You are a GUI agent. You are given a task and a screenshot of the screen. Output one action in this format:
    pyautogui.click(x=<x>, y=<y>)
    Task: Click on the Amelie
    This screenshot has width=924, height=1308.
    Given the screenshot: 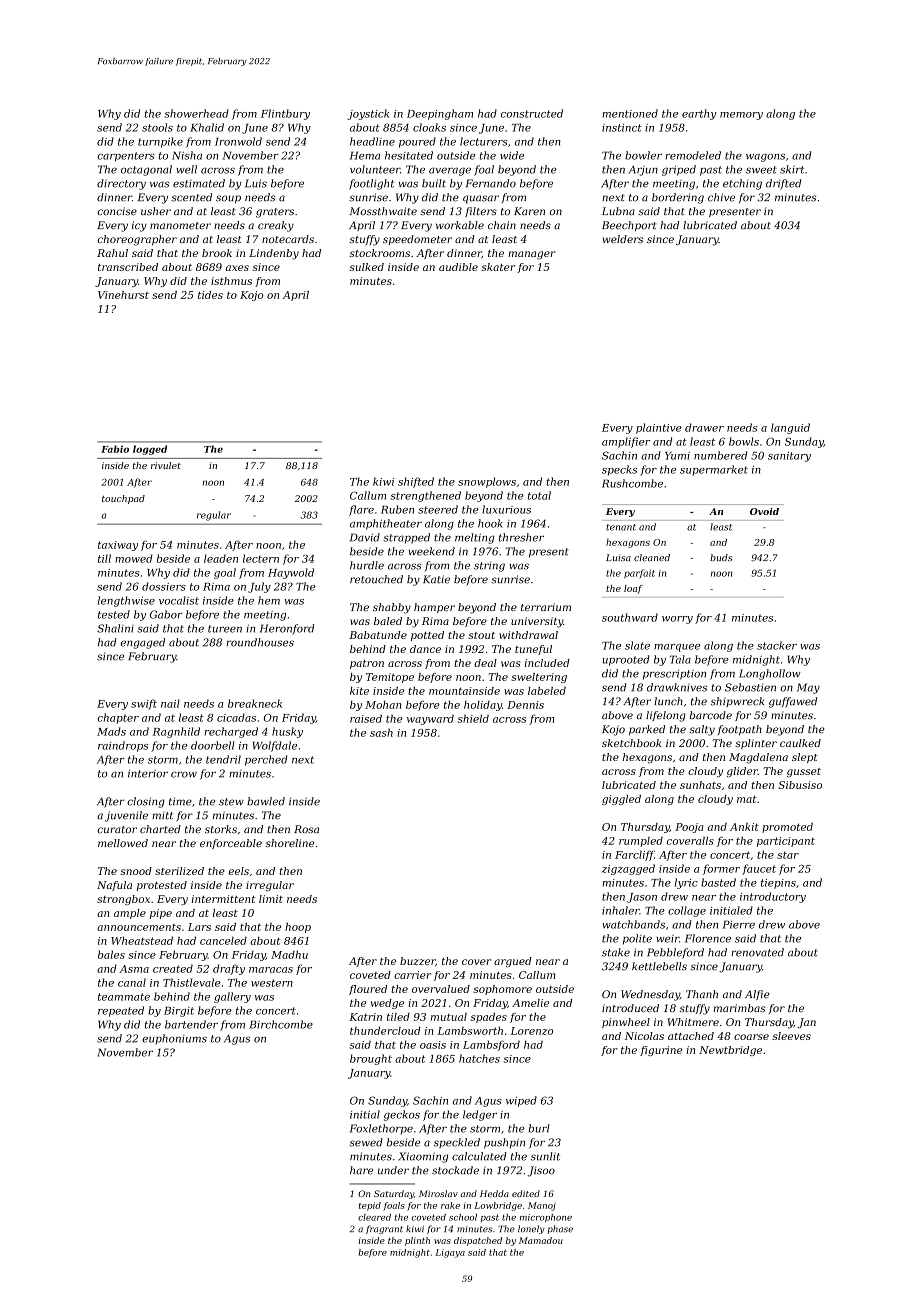 What is the action you would take?
    pyautogui.click(x=530, y=1003)
